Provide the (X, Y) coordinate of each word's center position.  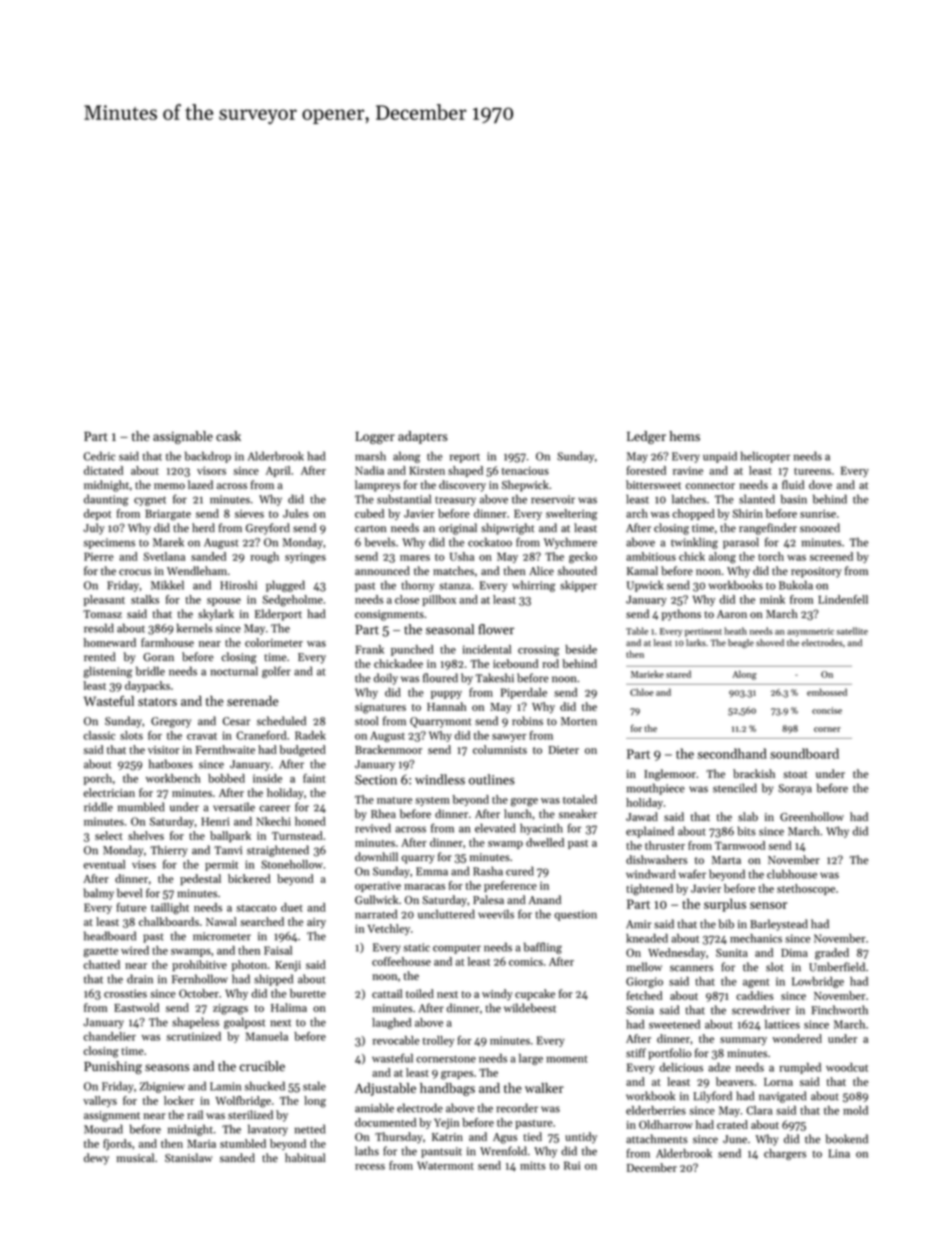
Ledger (646, 437)
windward (650, 874)
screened (831, 556)
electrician (109, 792)
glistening (108, 672)
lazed (200, 484)
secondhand (732, 753)
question (575, 915)
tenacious (525, 470)
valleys (100, 1101)
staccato (256, 908)
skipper (578, 586)
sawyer (509, 738)
